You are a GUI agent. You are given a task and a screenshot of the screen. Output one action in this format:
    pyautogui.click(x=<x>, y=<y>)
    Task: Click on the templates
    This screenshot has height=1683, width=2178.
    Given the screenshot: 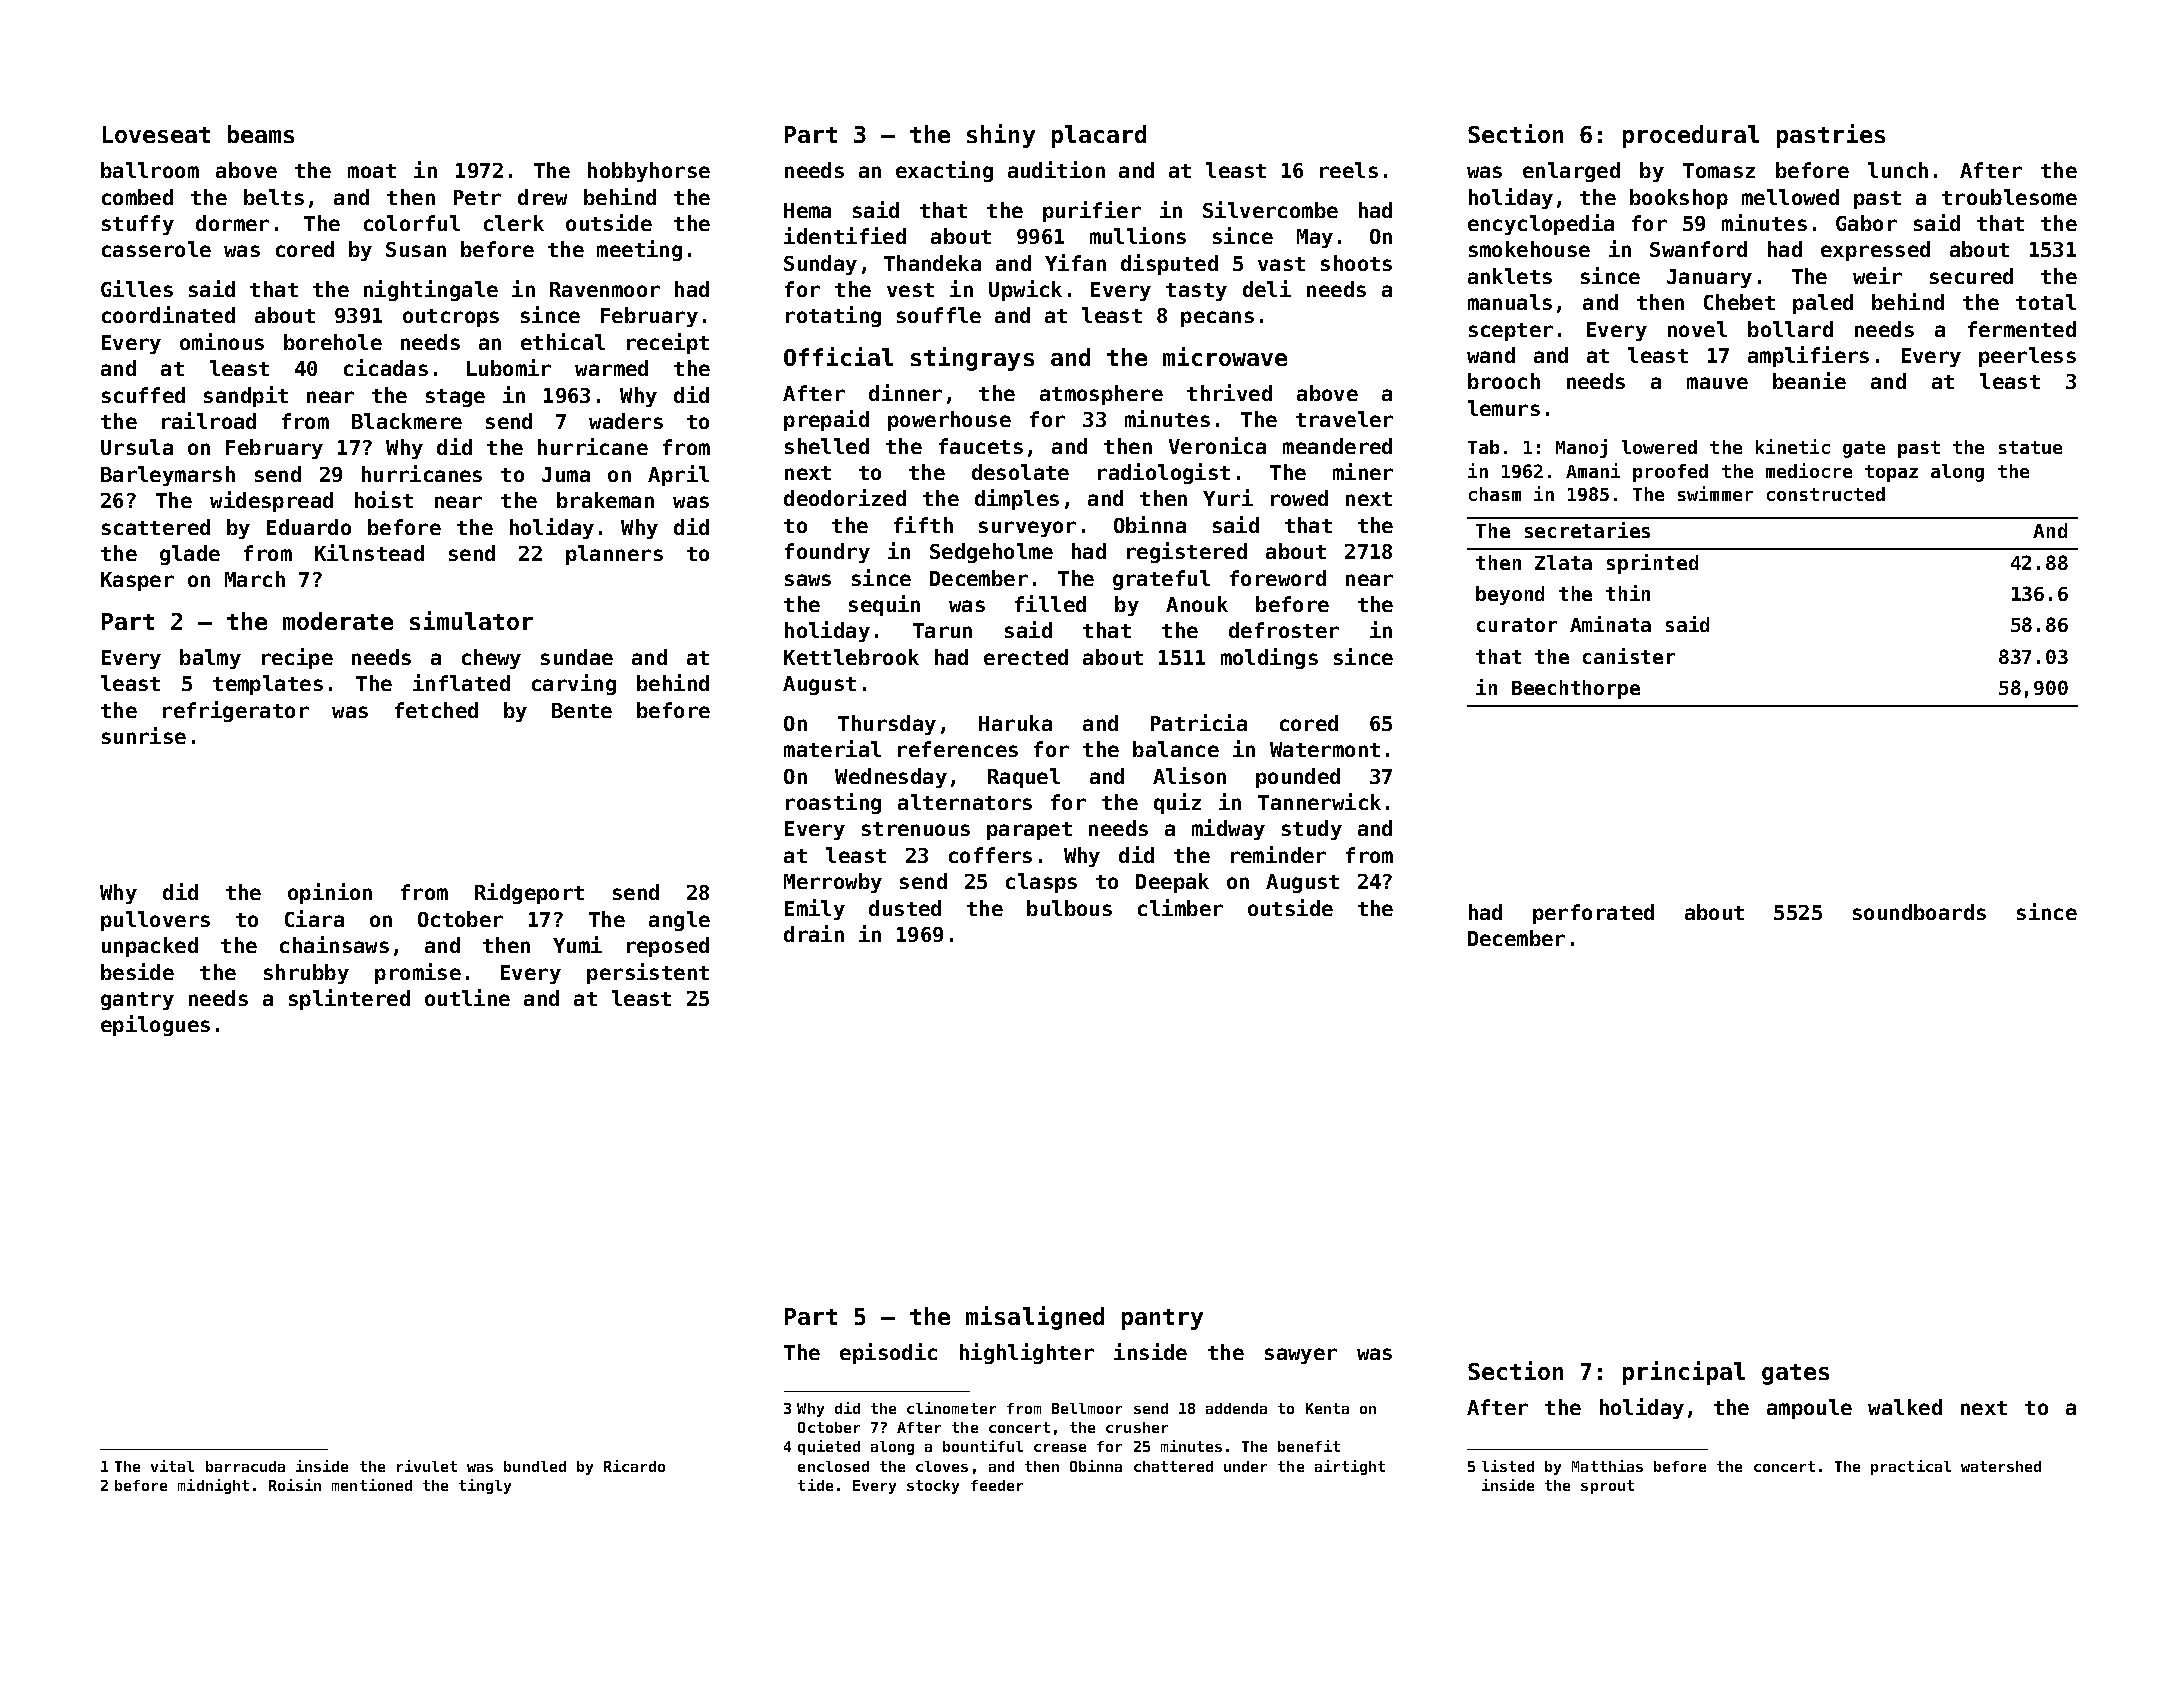 What is the action you would take?
    pyautogui.click(x=268, y=685)
